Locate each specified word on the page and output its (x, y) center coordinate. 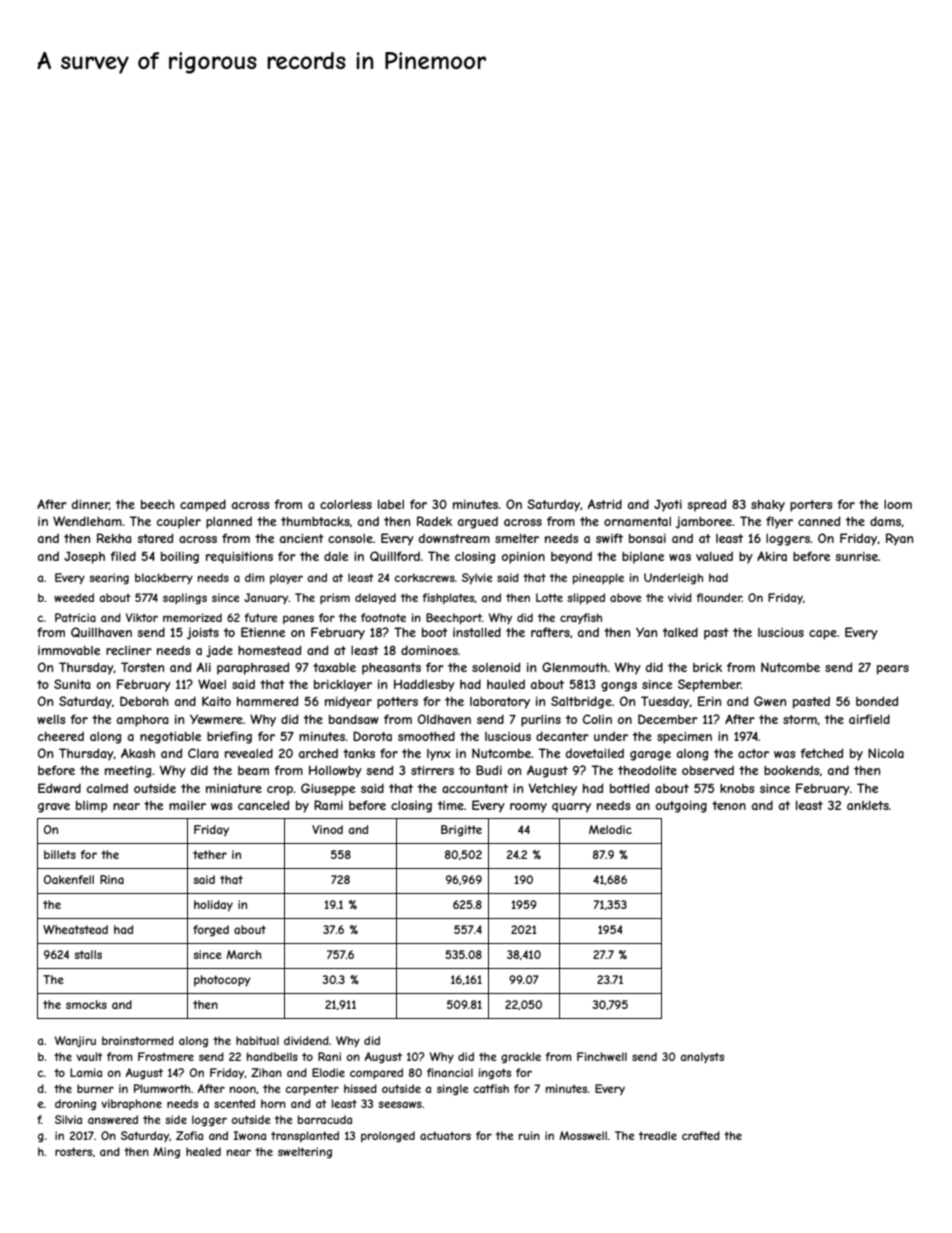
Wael (212, 684)
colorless (346, 504)
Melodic (610, 829)
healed (203, 1151)
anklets (868, 805)
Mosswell (583, 1135)
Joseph (84, 557)
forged (211, 931)
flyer (779, 522)
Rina (112, 879)
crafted (701, 1135)
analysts (702, 1057)
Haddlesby (424, 685)
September (709, 685)
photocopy (222, 981)
